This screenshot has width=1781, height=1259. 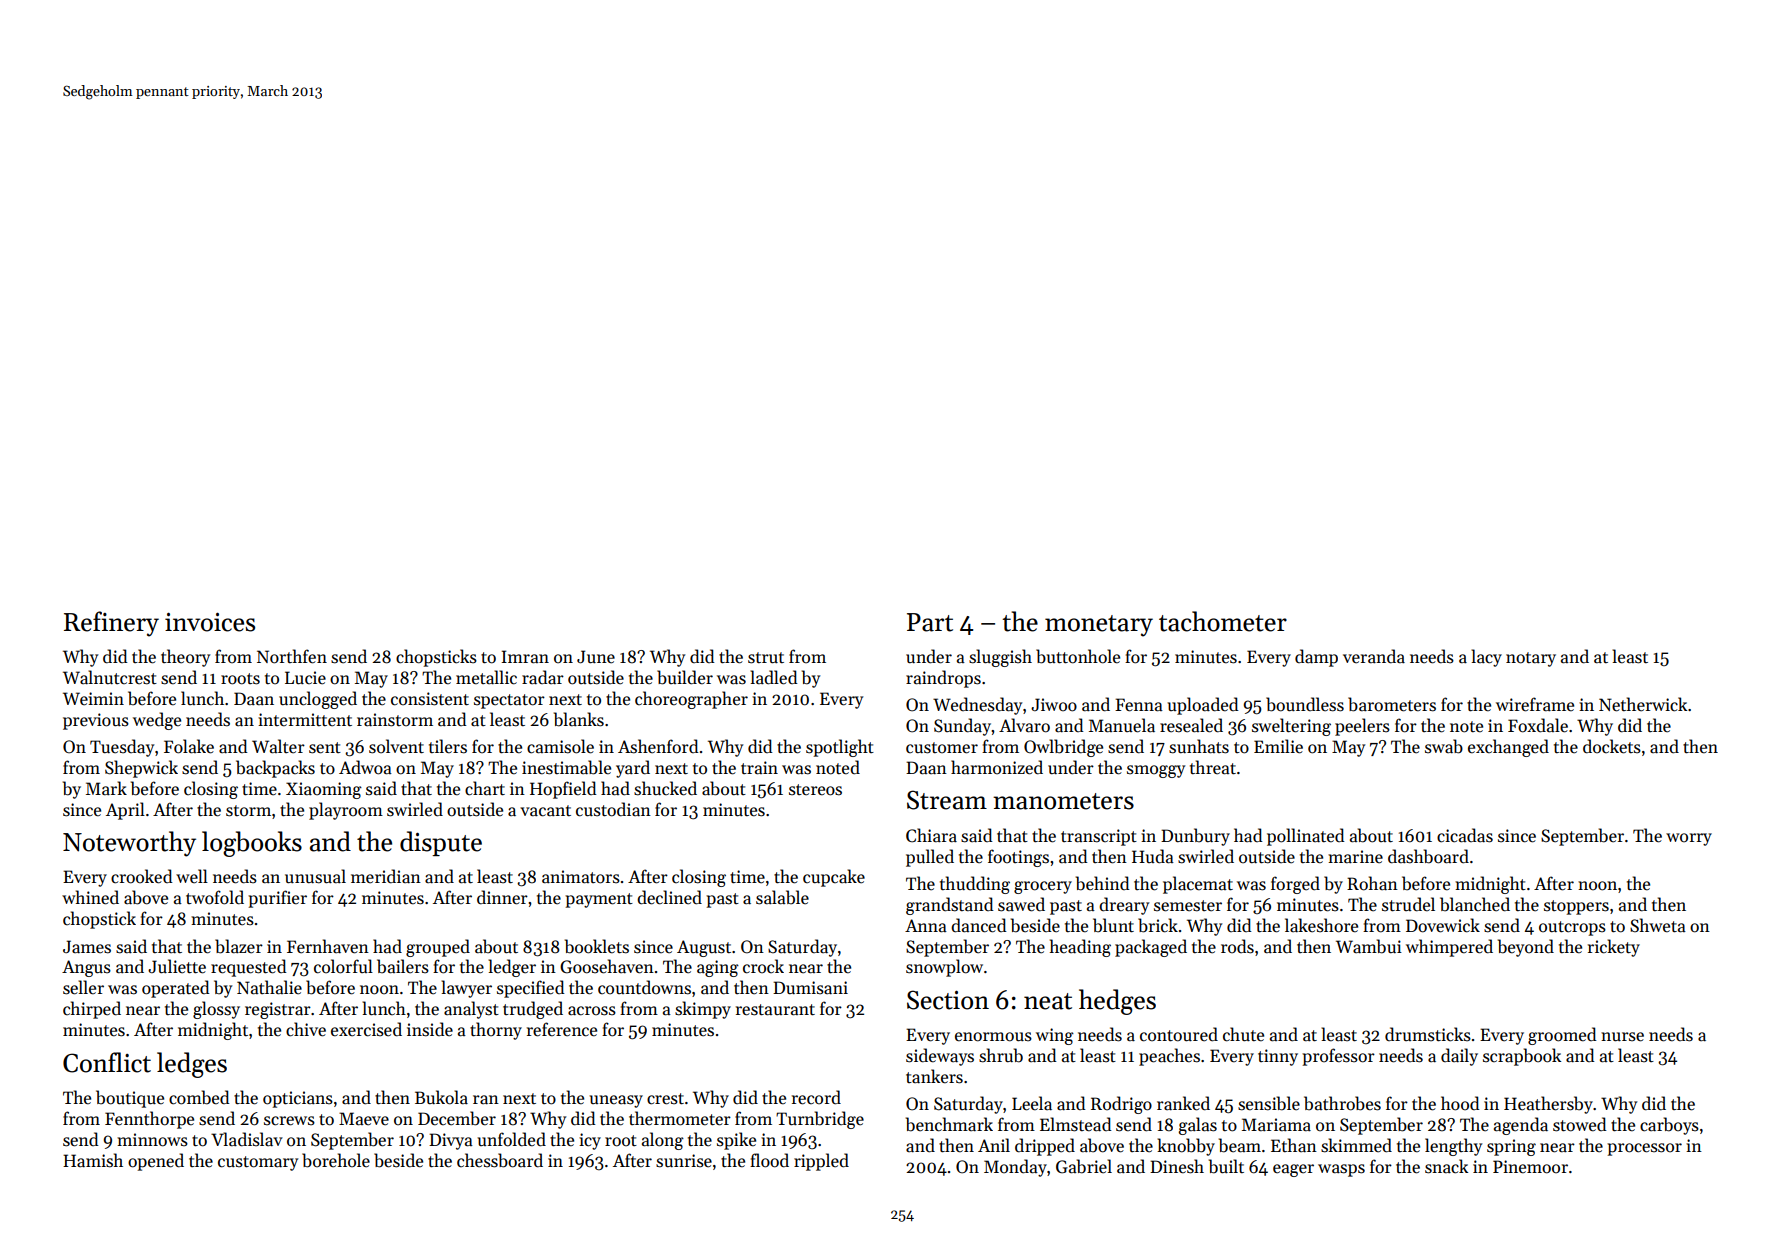 What do you see at coordinates (305, 720) in the screenshot?
I see `intermittent` at bounding box center [305, 720].
